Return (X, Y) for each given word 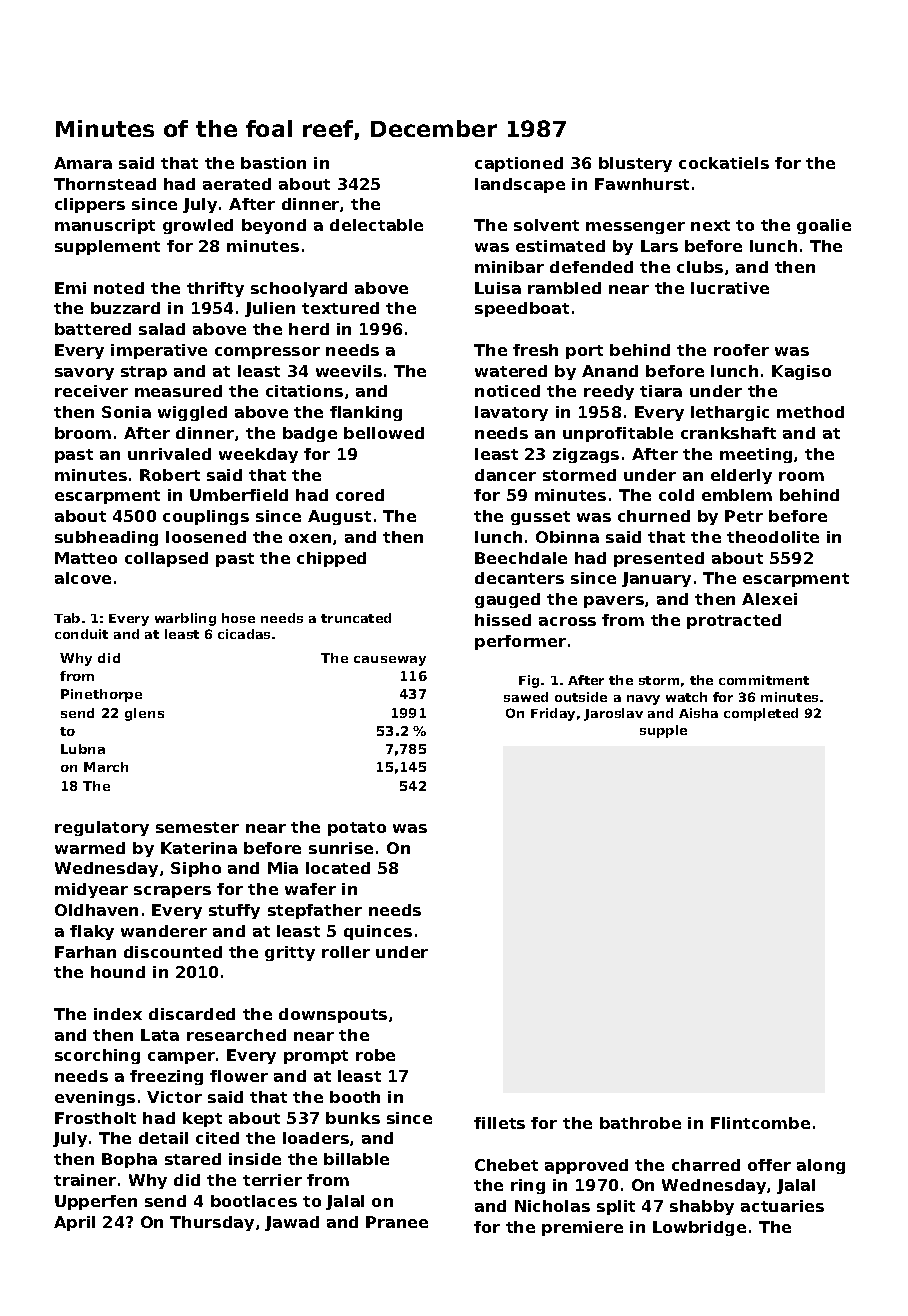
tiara (661, 391)
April (74, 1223)
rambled (564, 288)
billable (356, 1159)
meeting (756, 455)
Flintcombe (760, 1123)
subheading (106, 538)
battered (93, 329)
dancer (505, 475)
